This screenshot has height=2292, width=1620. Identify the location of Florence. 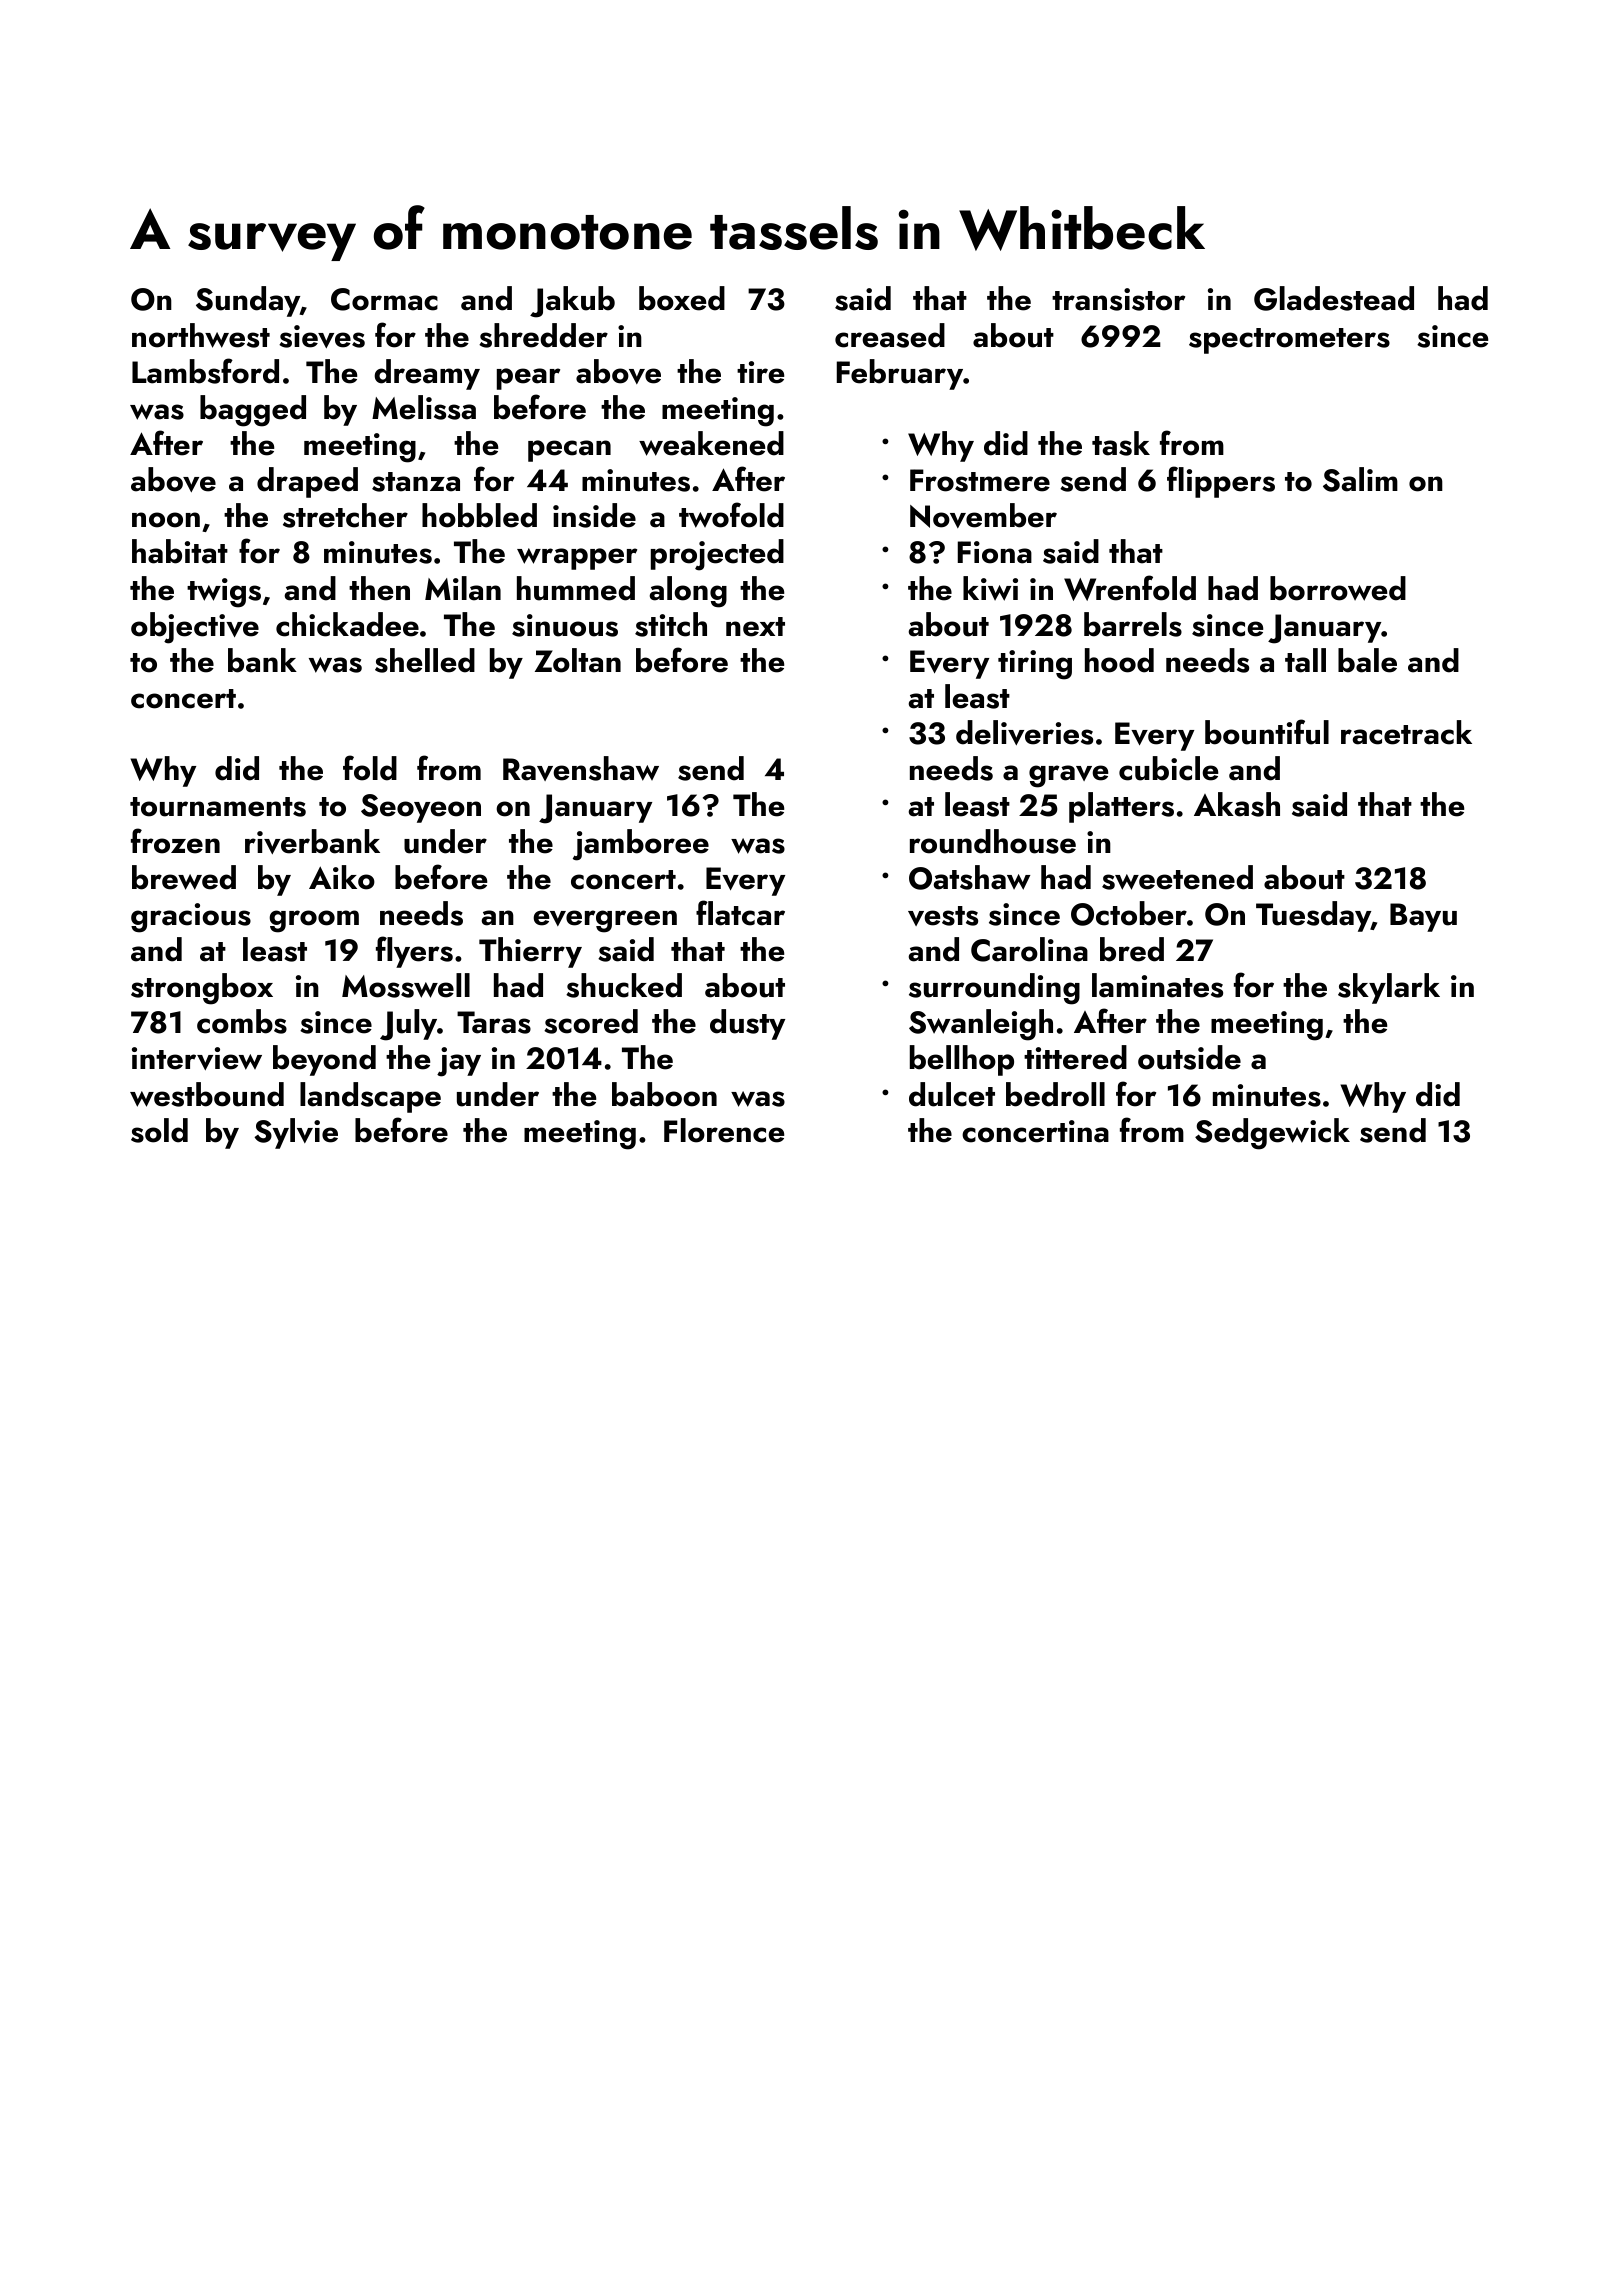
(724, 1130).
